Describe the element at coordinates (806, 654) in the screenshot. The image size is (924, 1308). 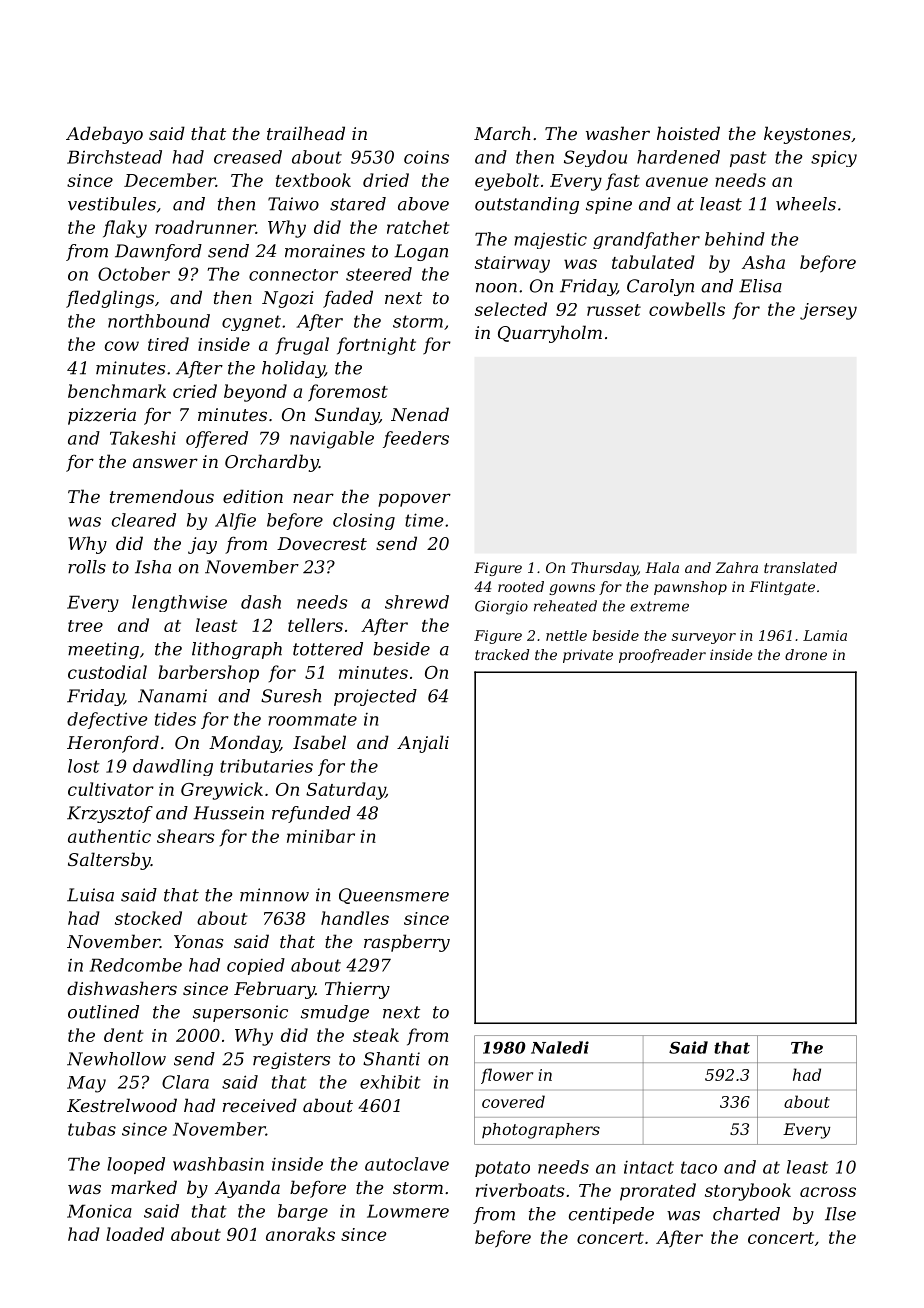
I see `drone` at that location.
